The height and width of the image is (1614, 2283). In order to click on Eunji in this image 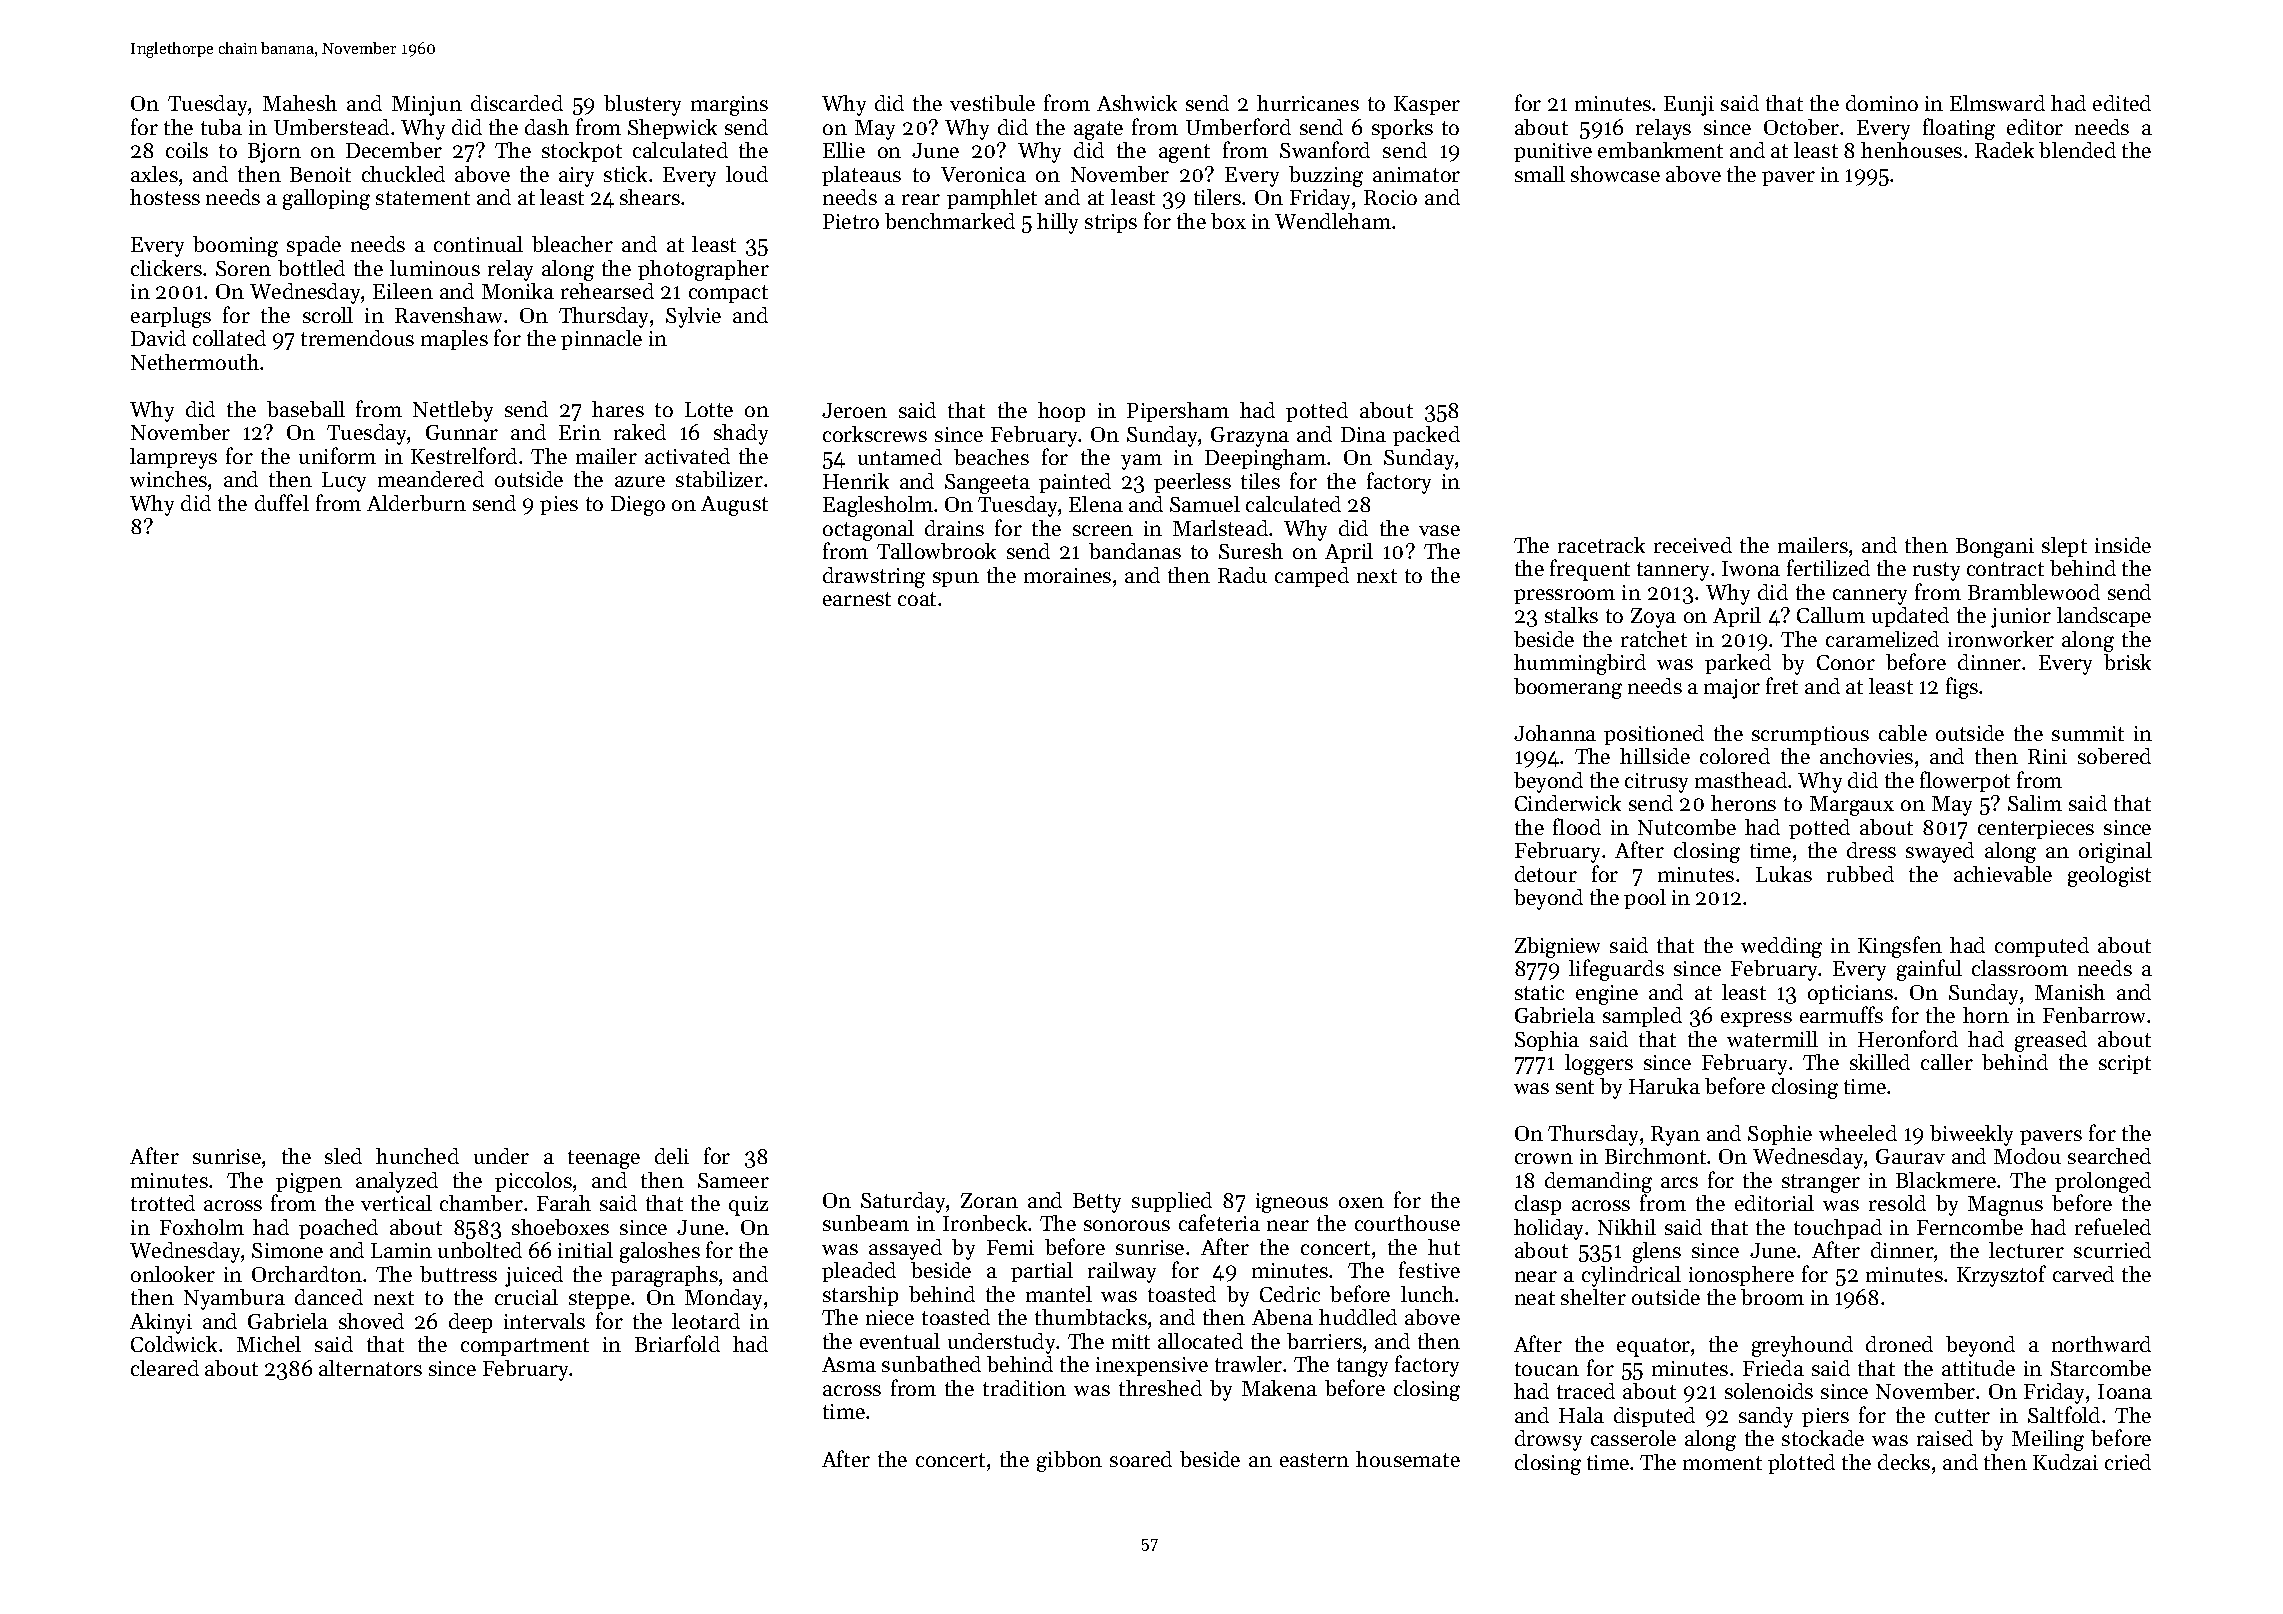, I will do `click(1689, 106)`.
